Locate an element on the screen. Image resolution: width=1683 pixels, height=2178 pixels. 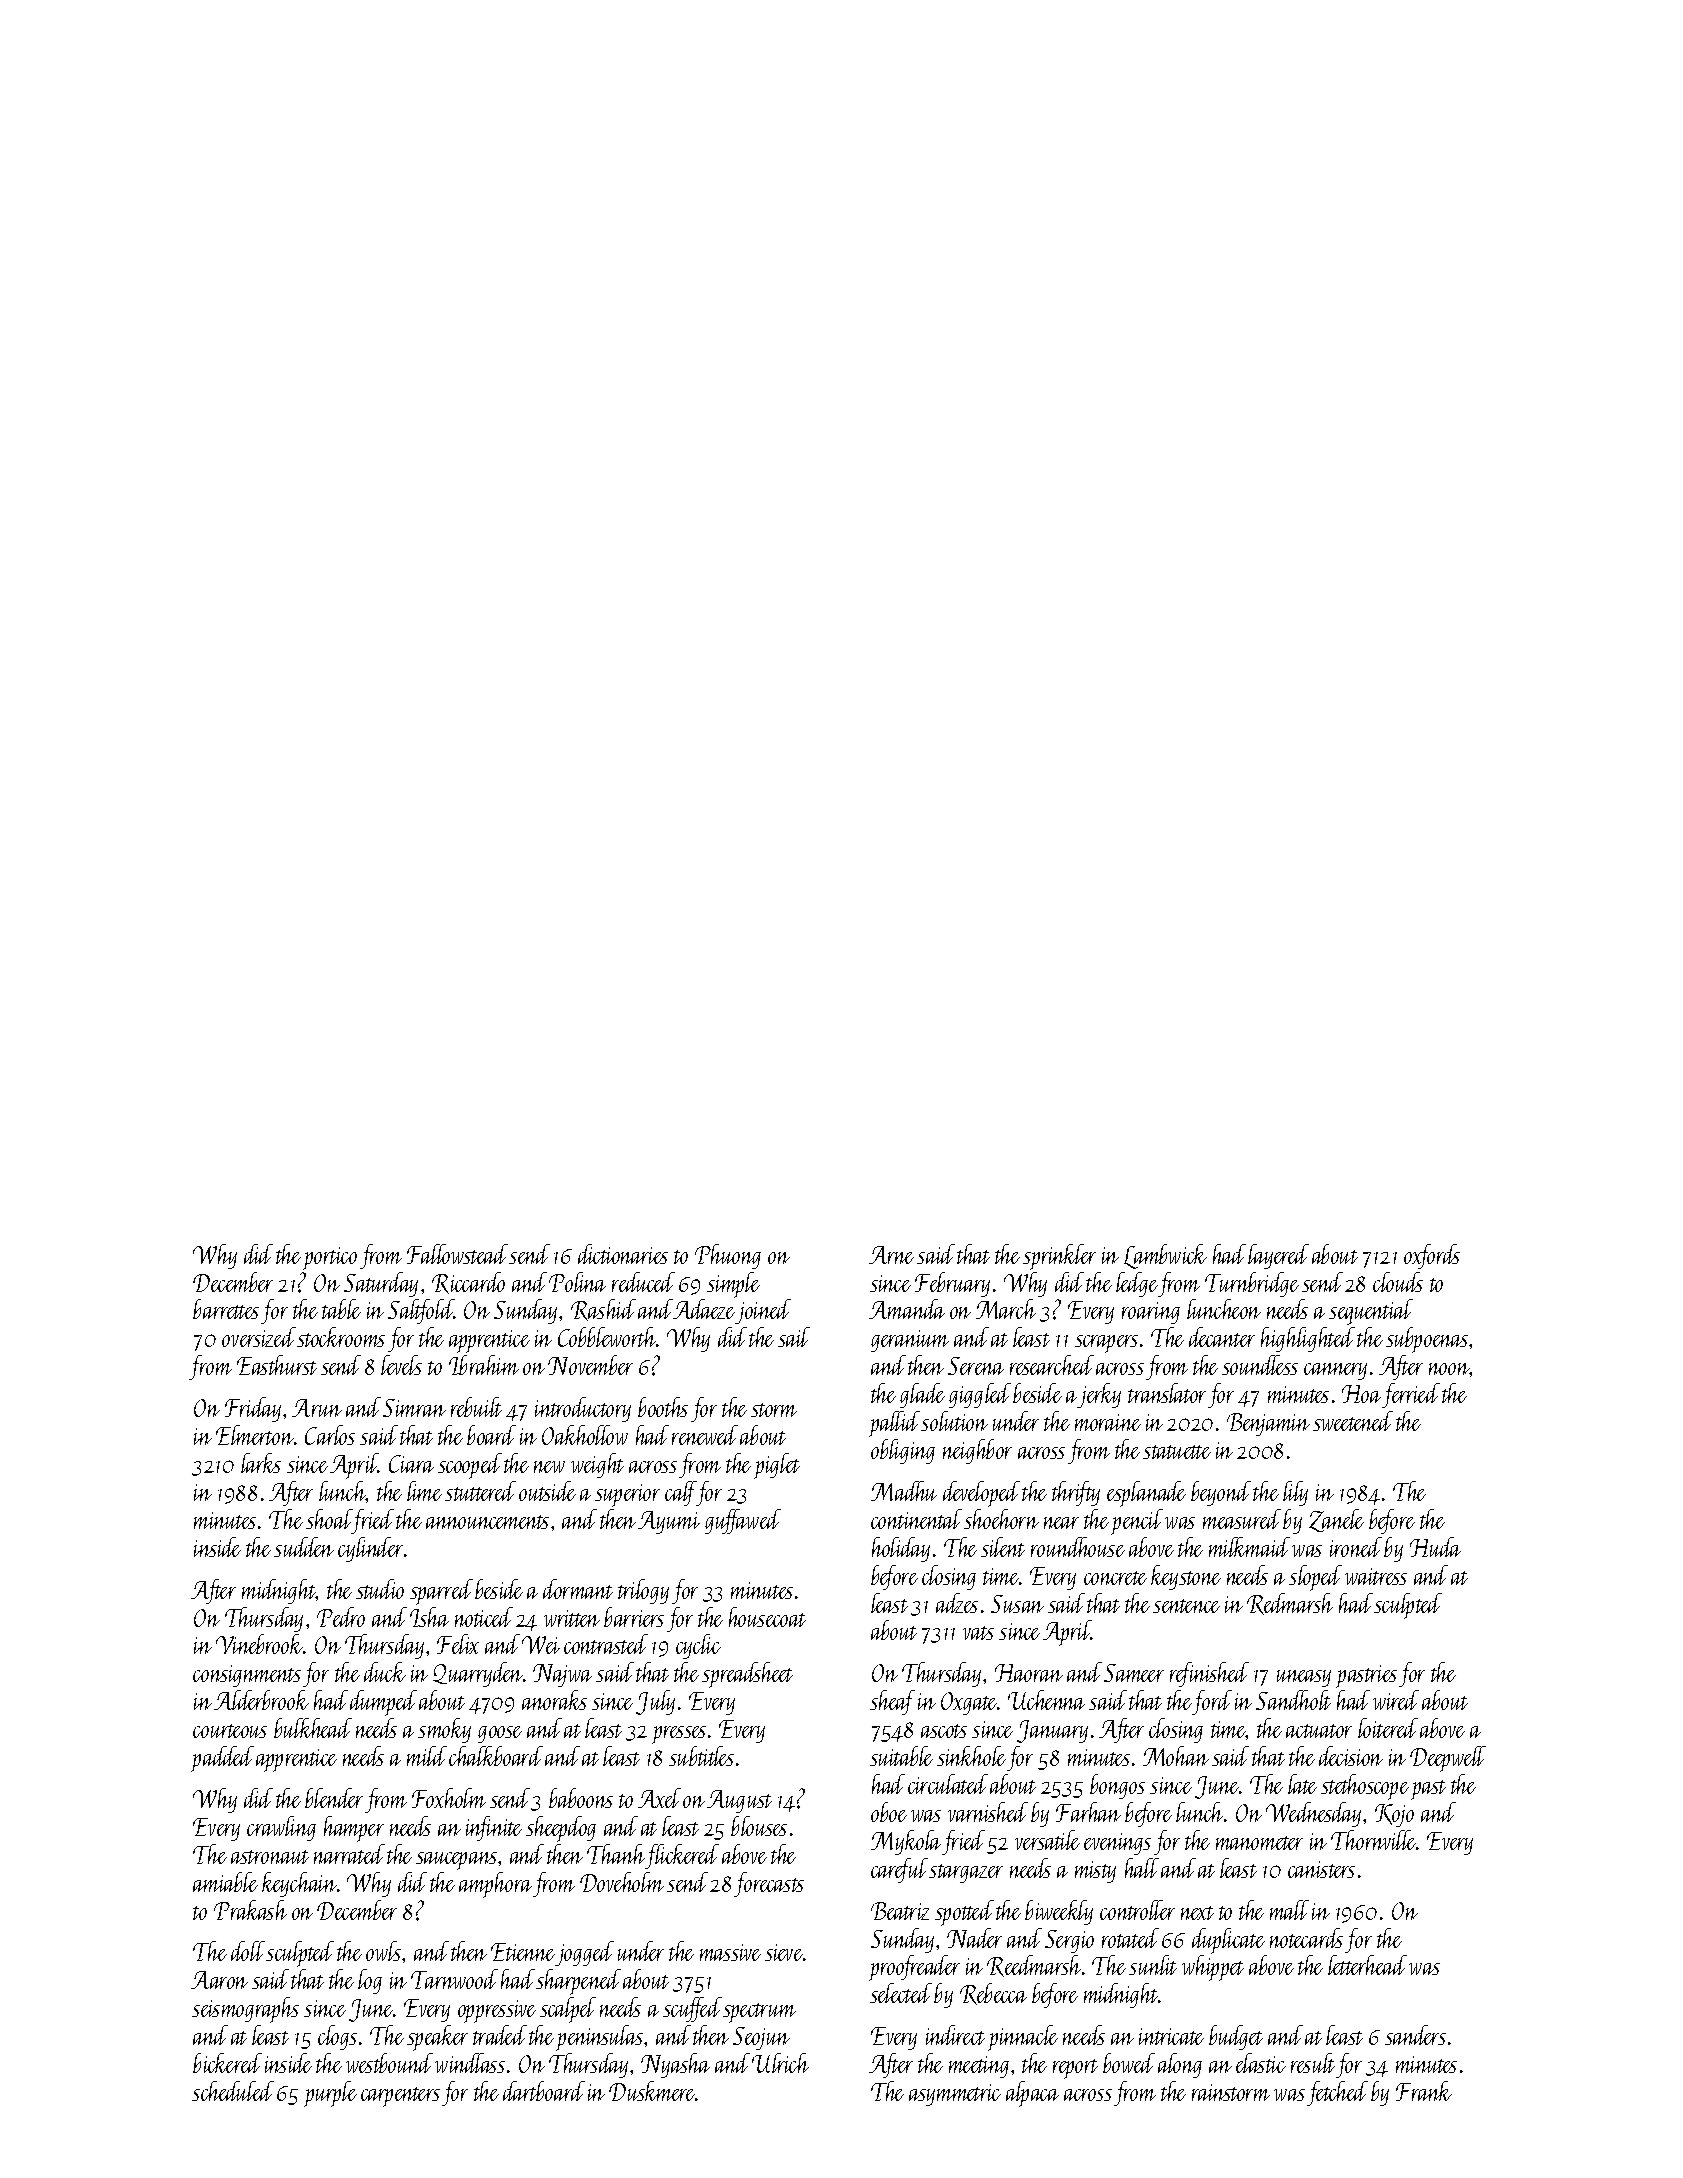
sprinkler is located at coordinates (1059, 1257).
